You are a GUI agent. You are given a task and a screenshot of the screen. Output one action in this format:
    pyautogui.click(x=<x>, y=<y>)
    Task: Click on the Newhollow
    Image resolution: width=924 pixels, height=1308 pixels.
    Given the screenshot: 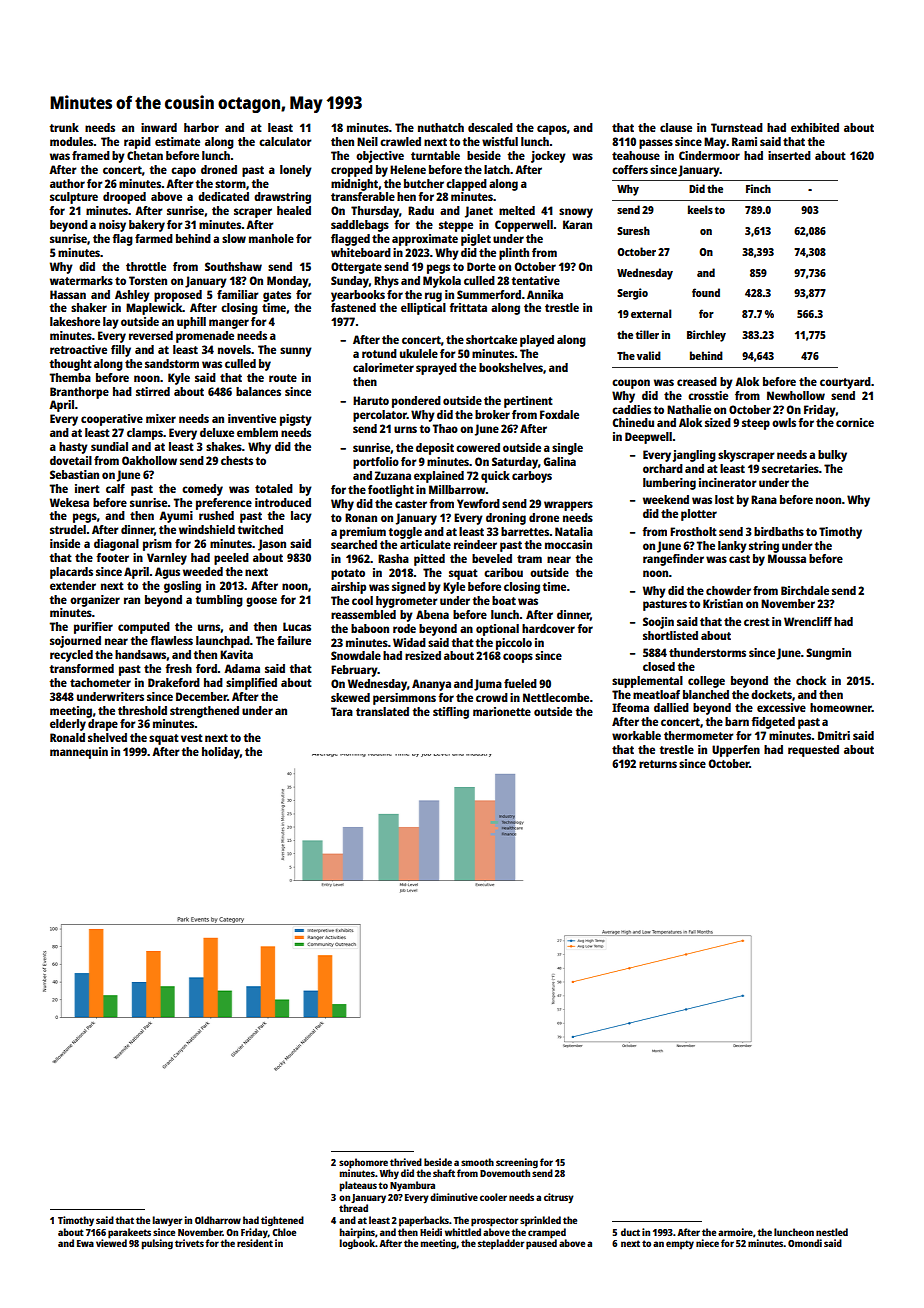 What is the action you would take?
    pyautogui.click(x=796, y=395)
